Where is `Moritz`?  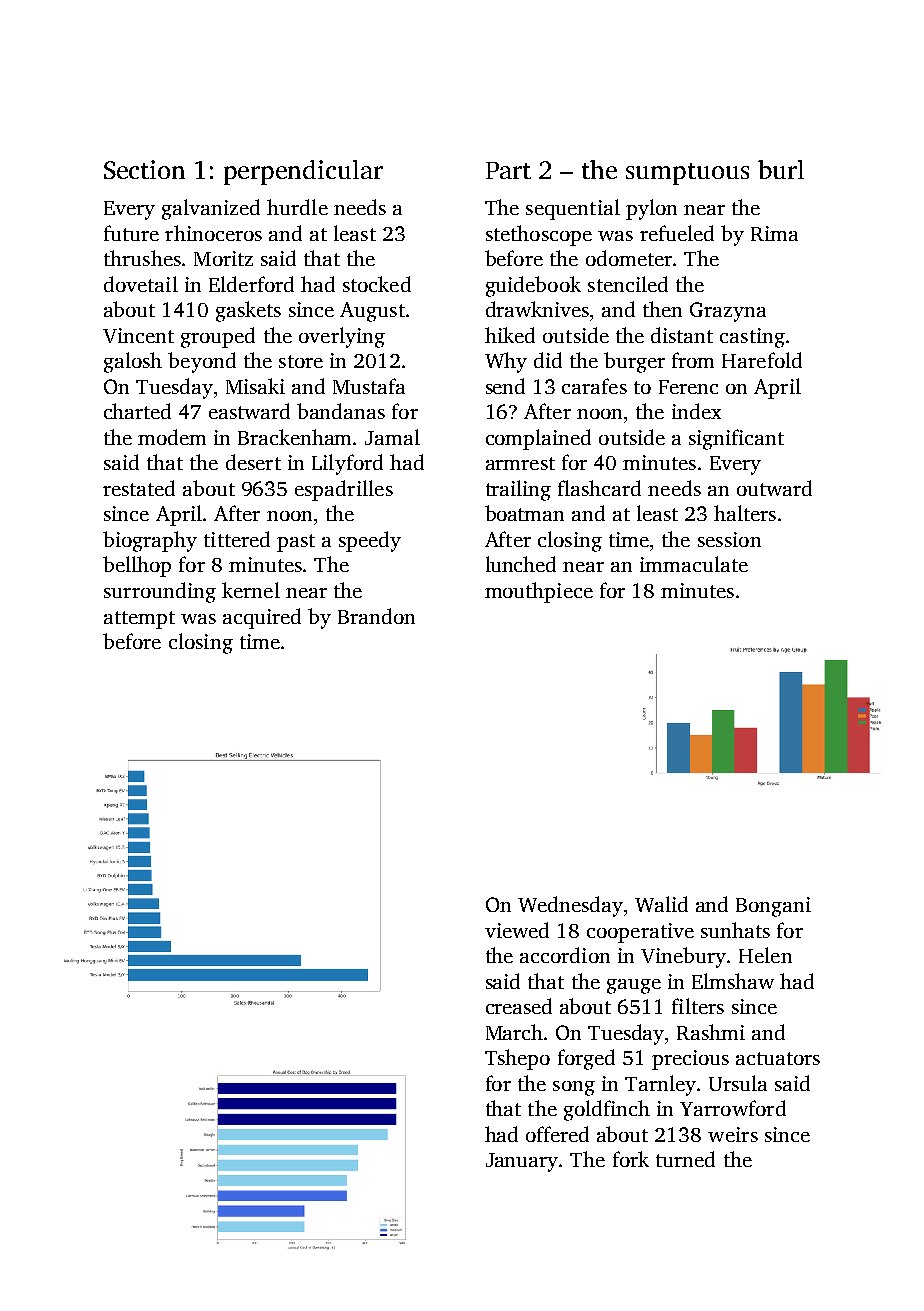
Moritz is located at coordinates (223, 258).
